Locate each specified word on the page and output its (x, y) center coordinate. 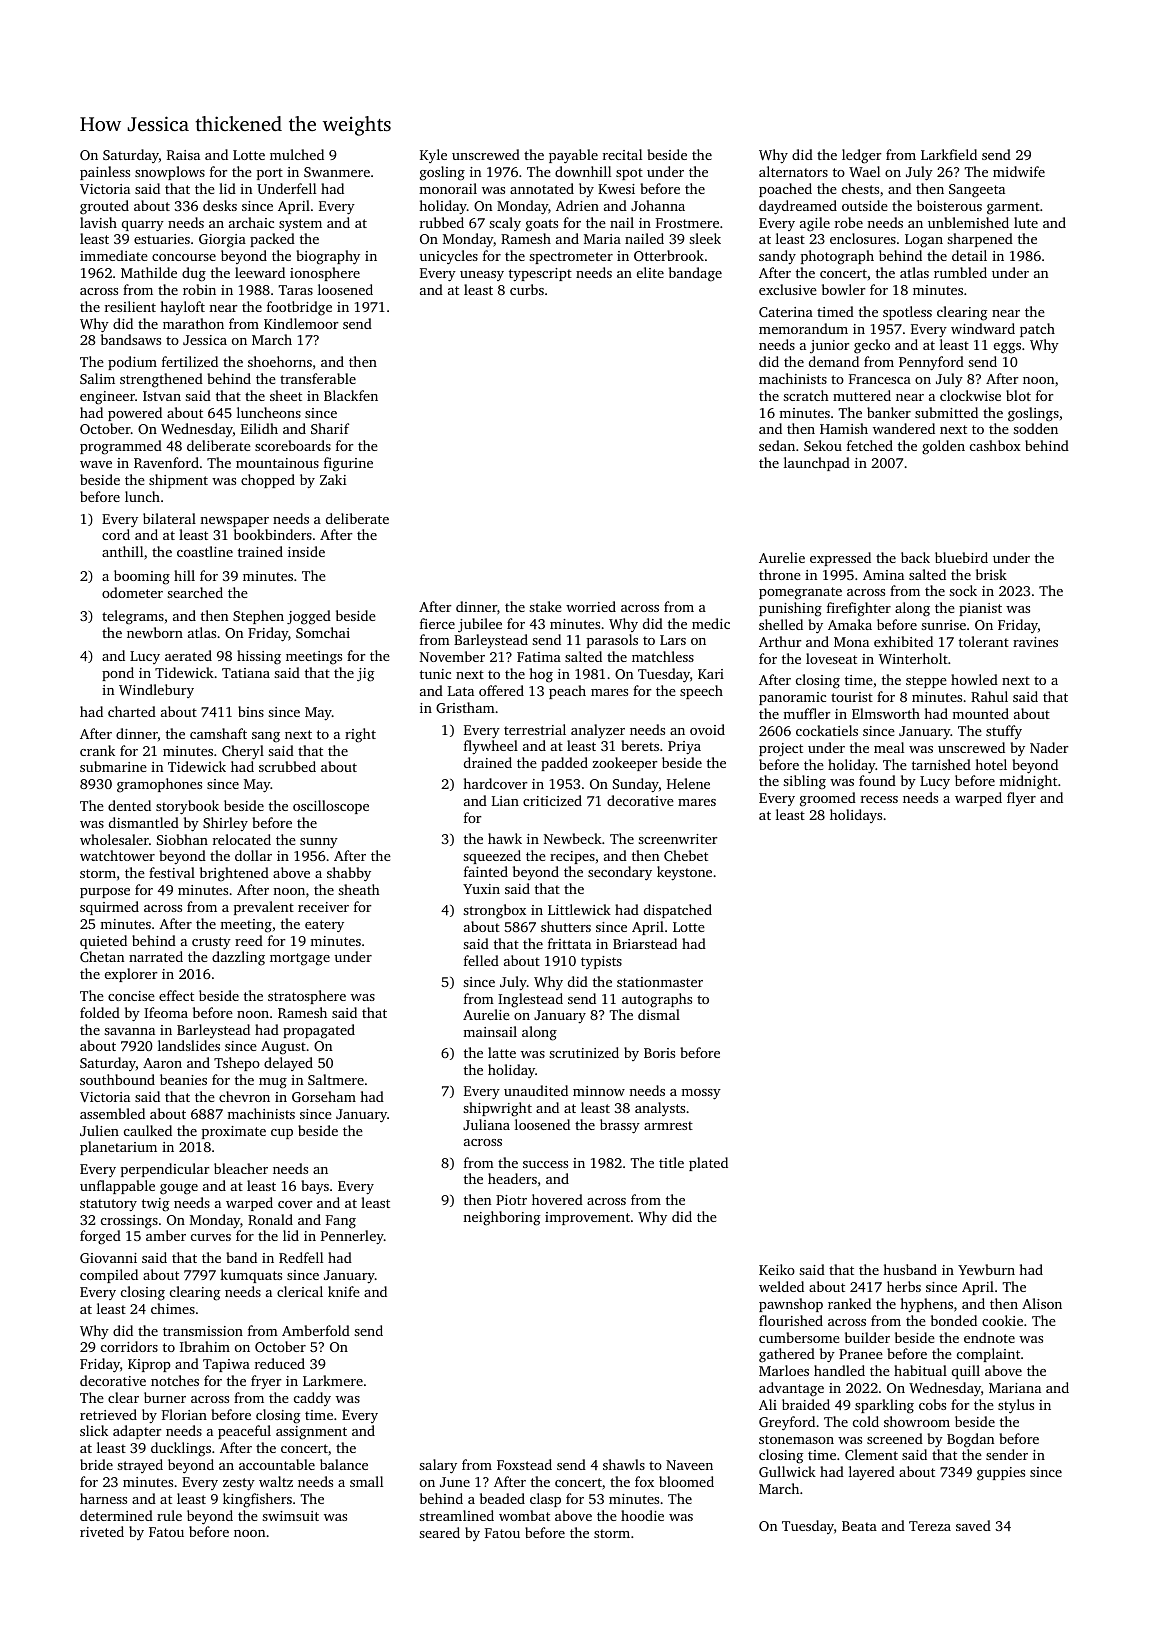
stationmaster (660, 982)
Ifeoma (166, 1012)
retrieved (108, 1414)
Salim (97, 378)
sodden (1035, 428)
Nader (1049, 747)
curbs (527, 289)
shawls (624, 1464)
